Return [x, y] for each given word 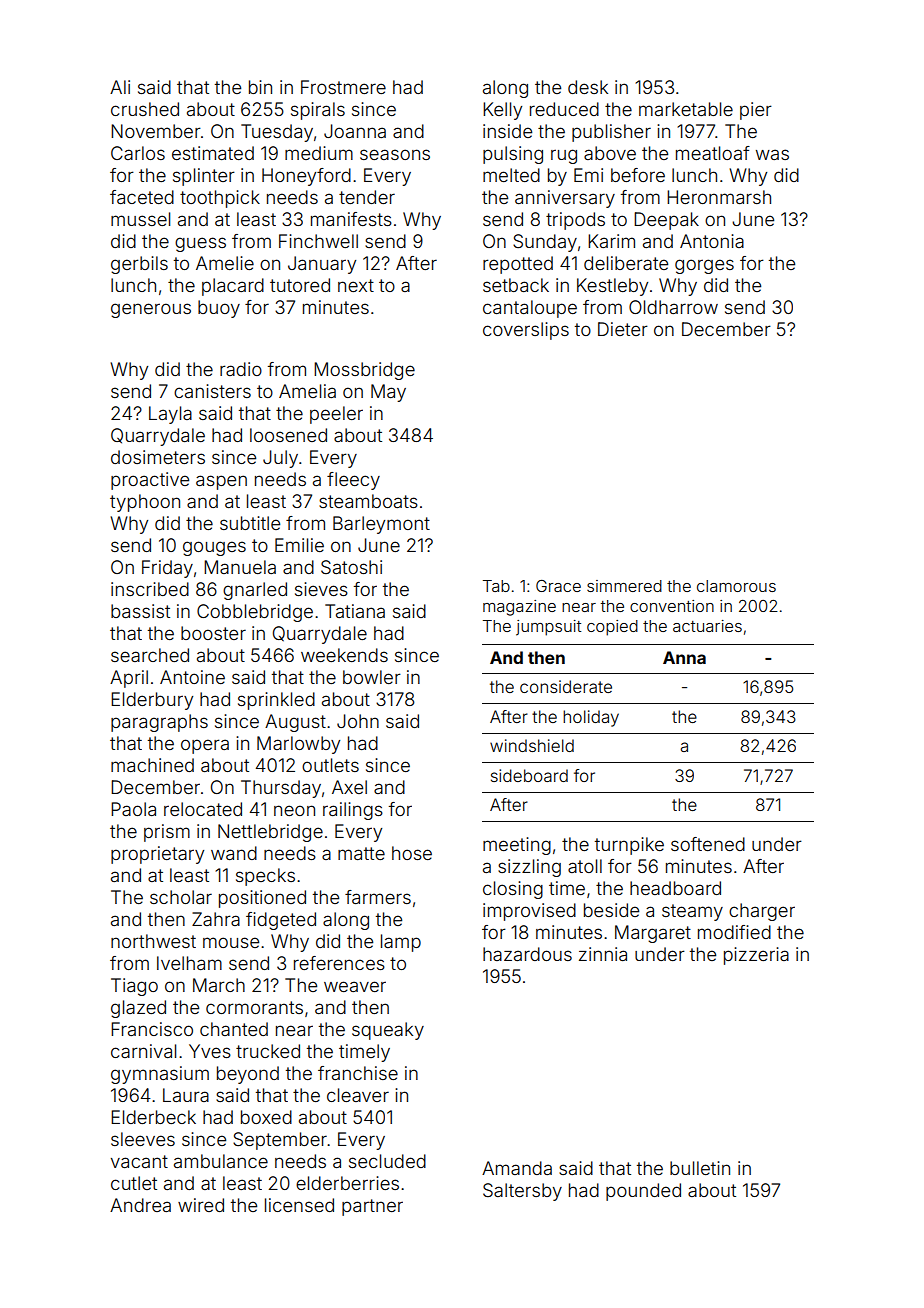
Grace [558, 586]
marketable [686, 109]
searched [150, 655]
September [280, 1141]
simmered [624, 586]
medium [319, 153]
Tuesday [277, 133]
